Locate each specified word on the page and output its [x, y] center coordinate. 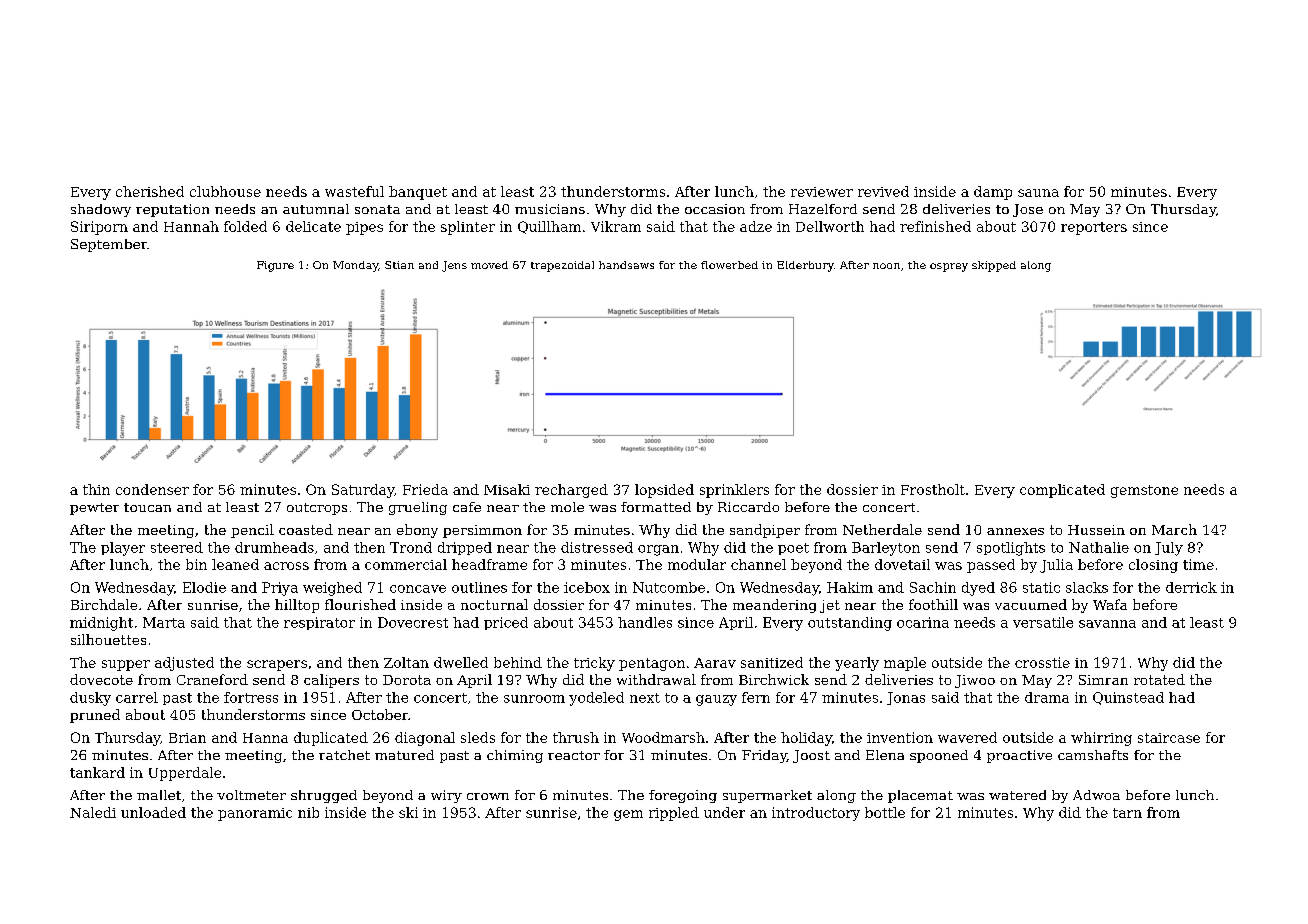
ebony [417, 531]
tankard [97, 772]
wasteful [354, 191]
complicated [1062, 491]
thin [96, 489]
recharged [571, 491]
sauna [1038, 193]
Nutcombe [669, 587]
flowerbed [729, 265]
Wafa [1110, 604]
